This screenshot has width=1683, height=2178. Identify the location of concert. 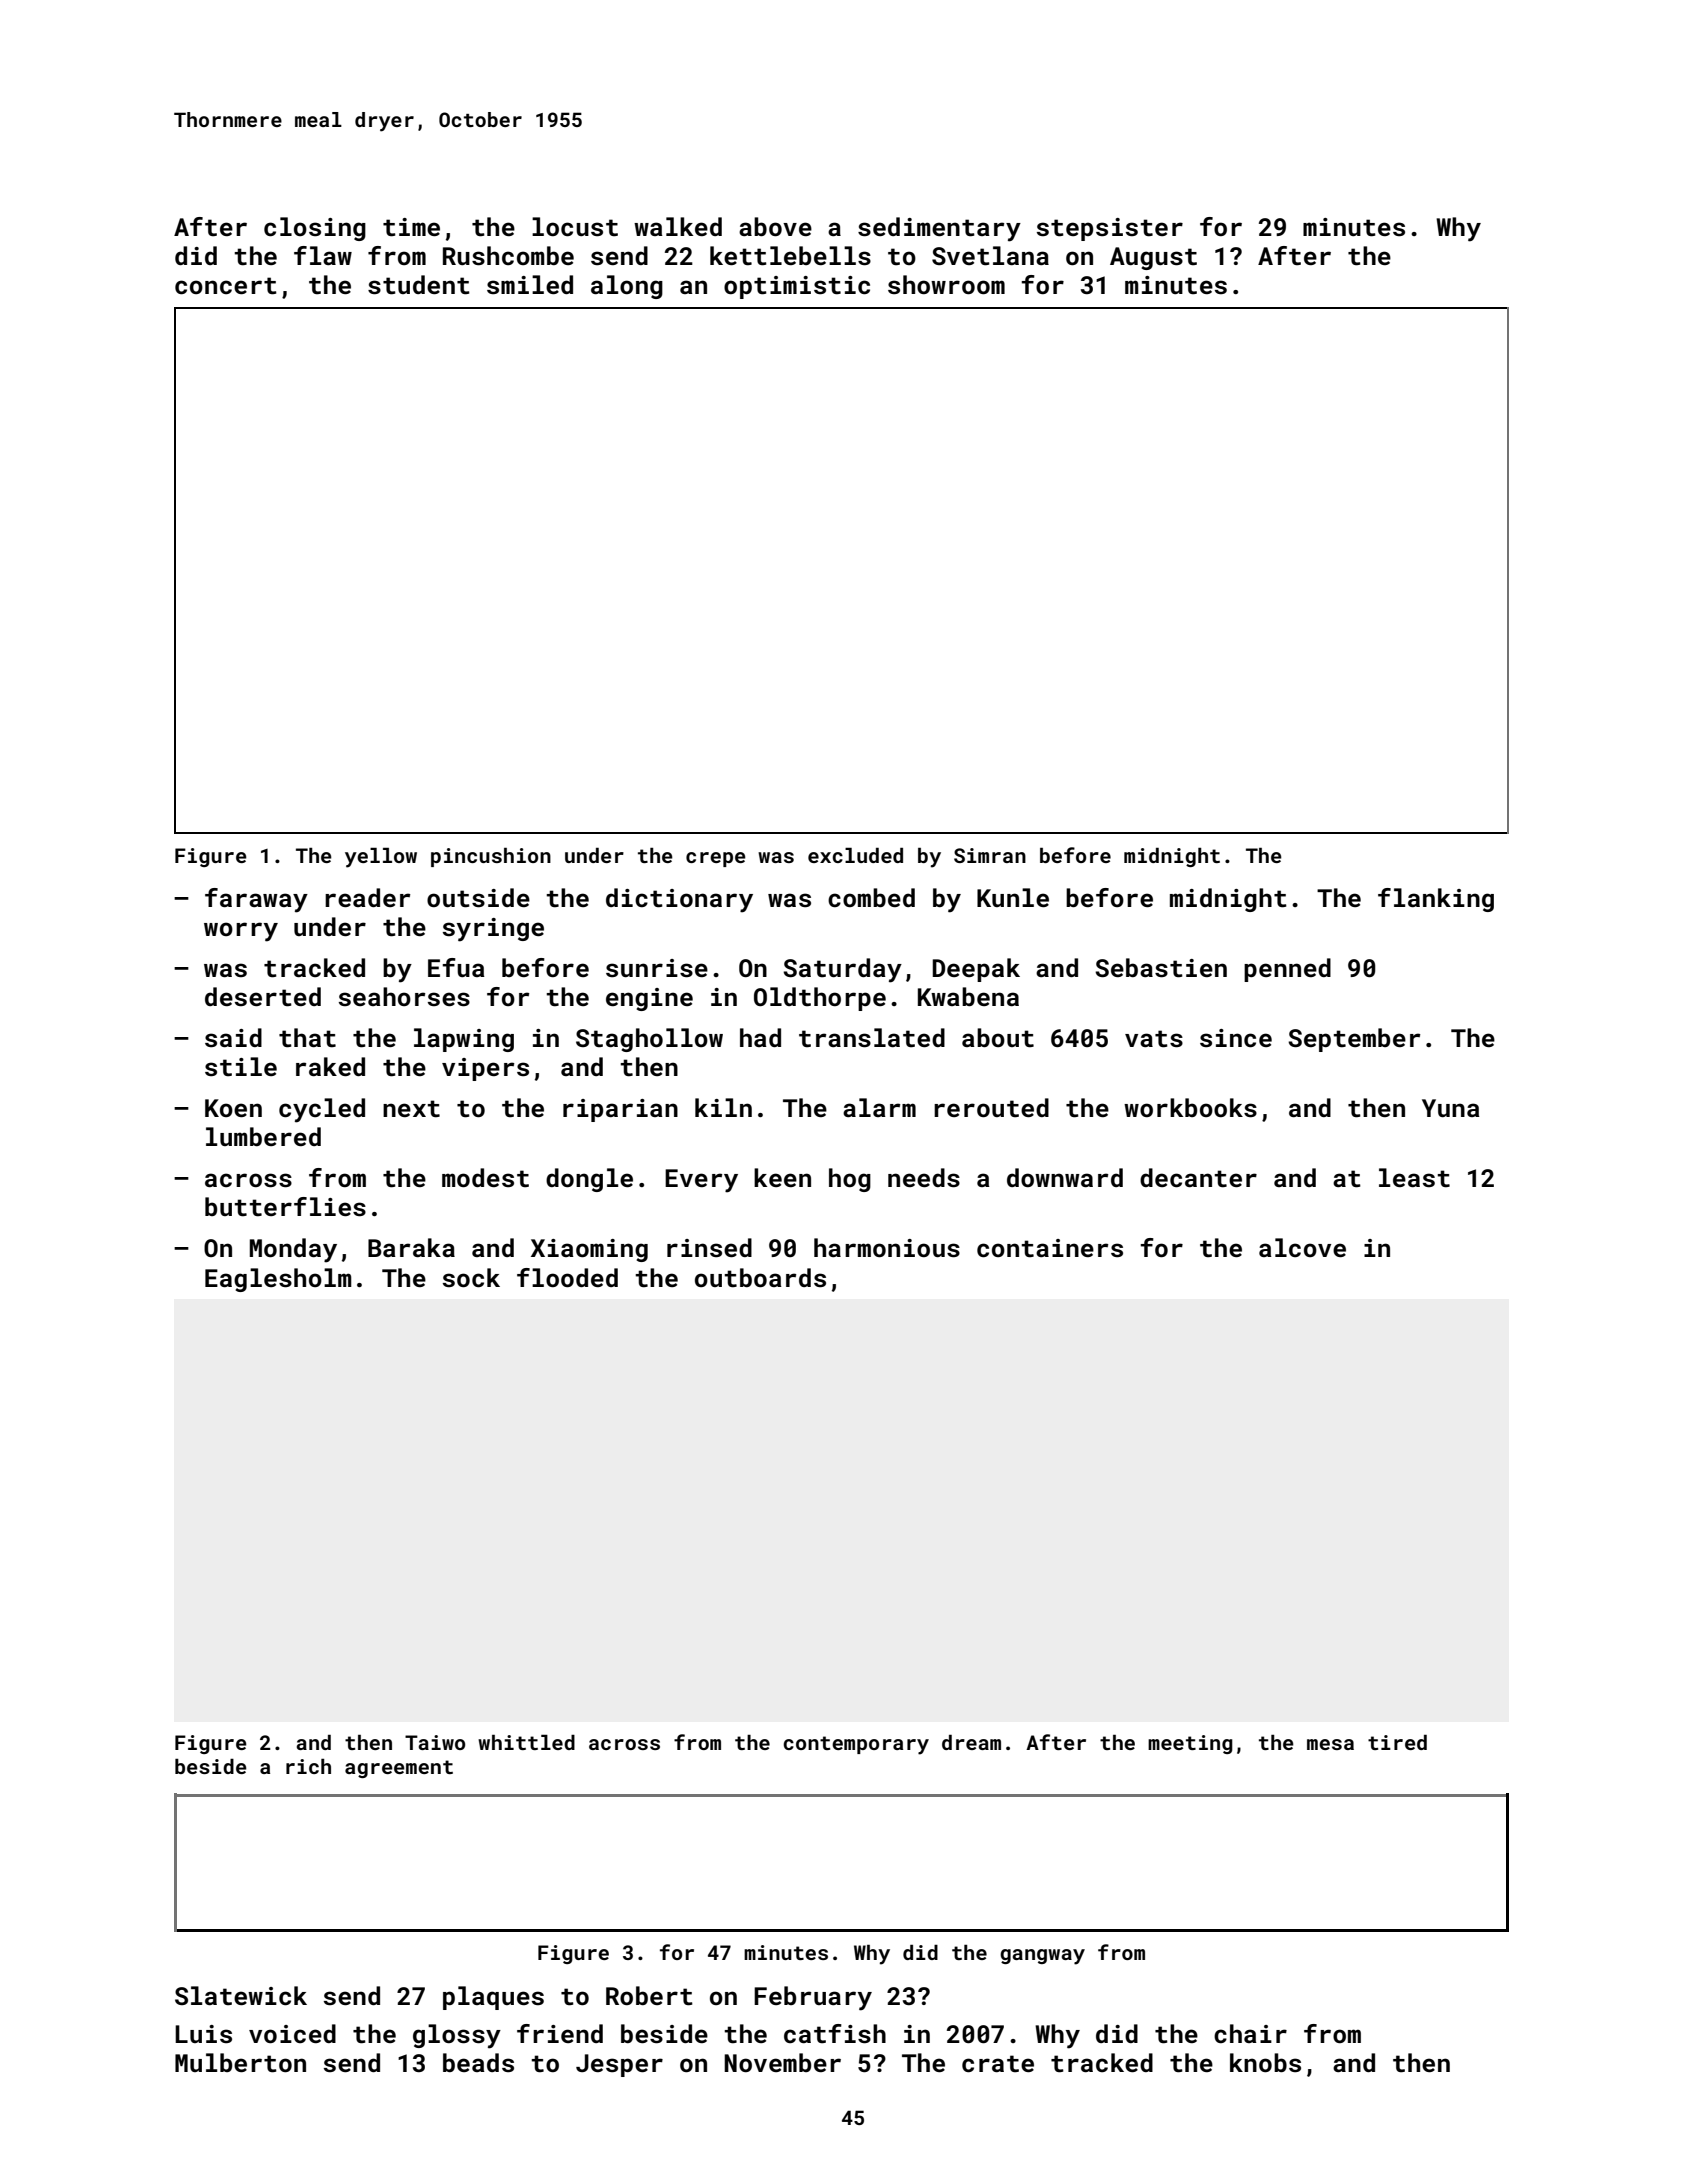
(226, 286).
